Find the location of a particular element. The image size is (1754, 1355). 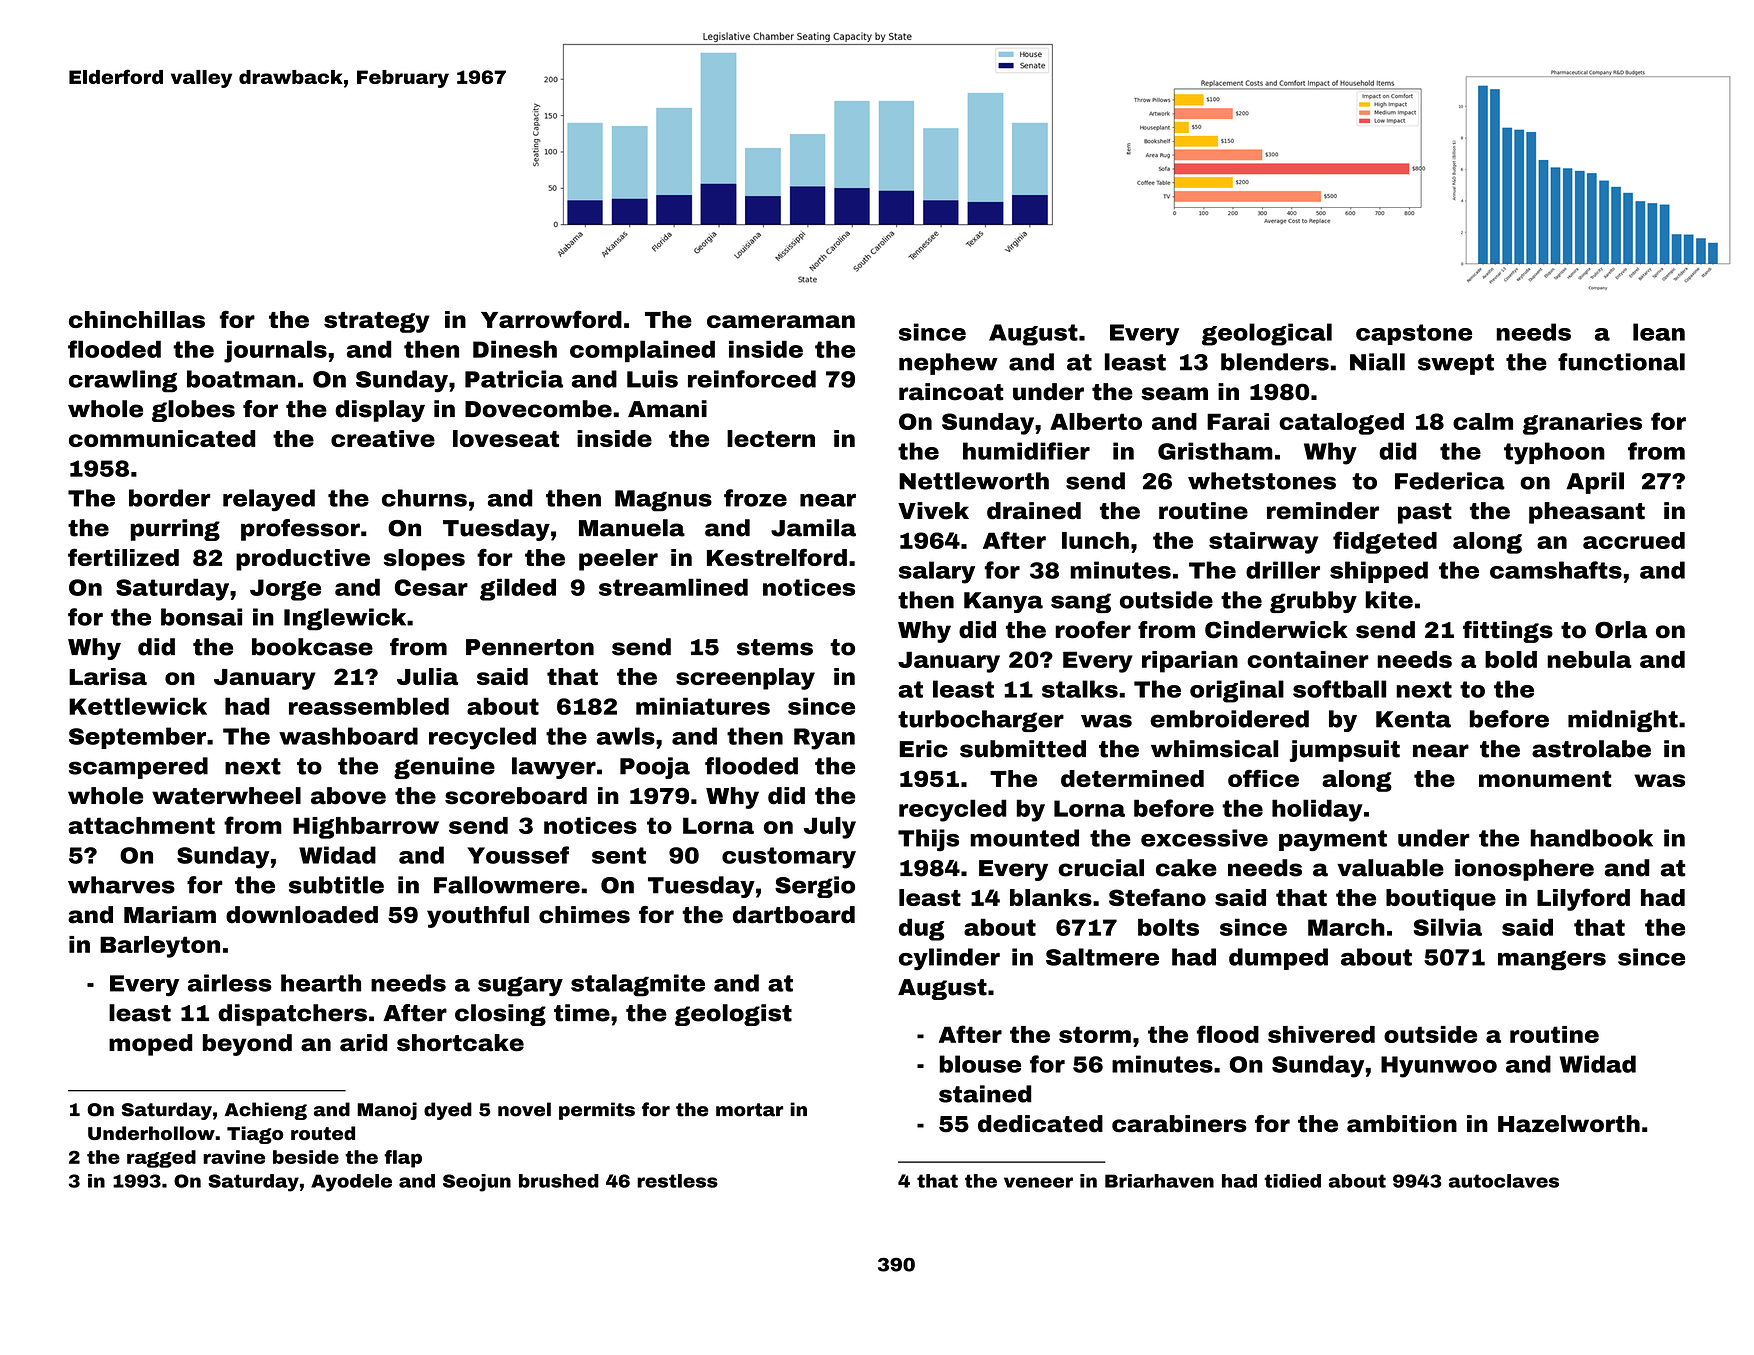

Sergio is located at coordinates (815, 887).
